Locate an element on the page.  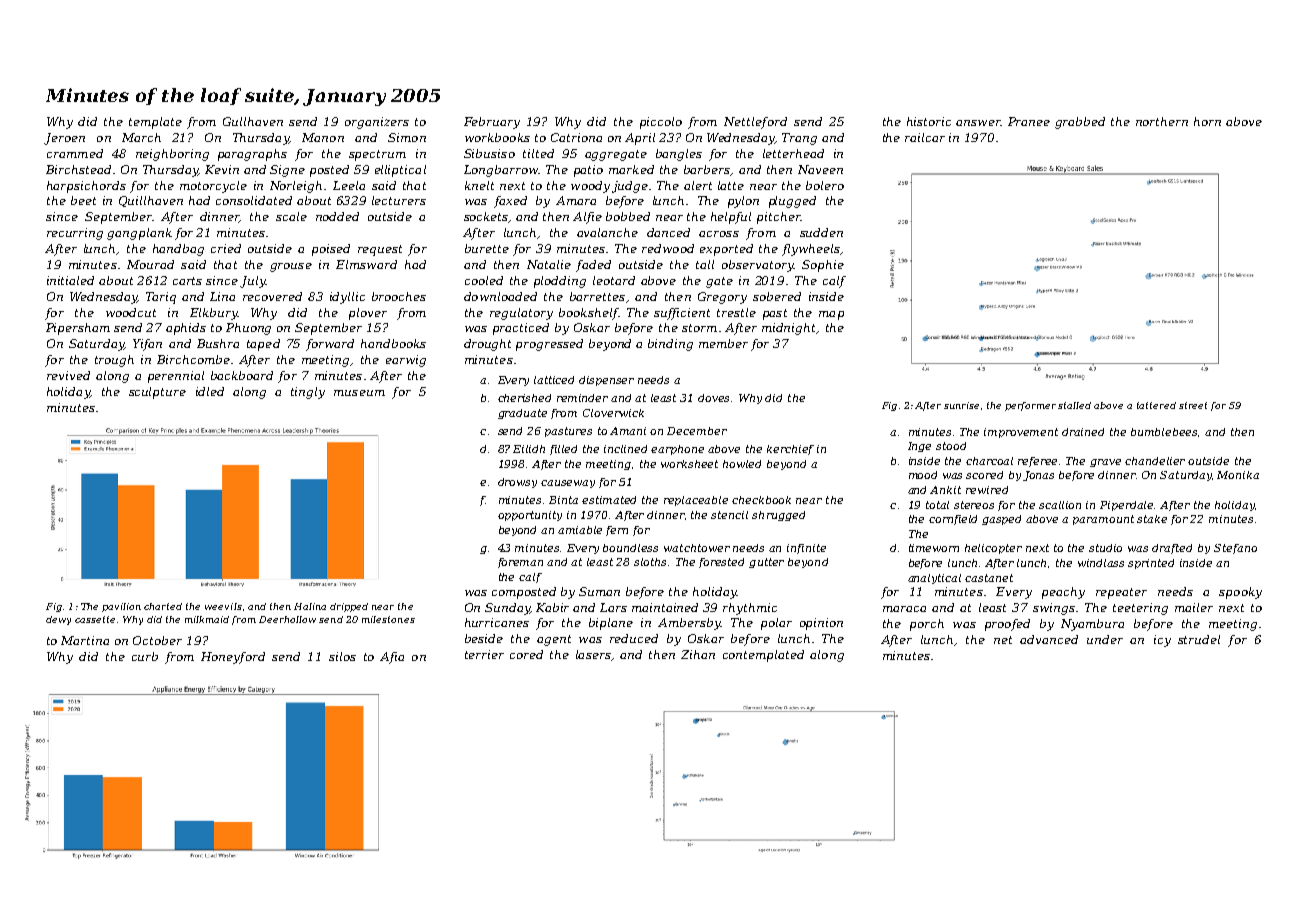
grouse is located at coordinates (291, 267).
